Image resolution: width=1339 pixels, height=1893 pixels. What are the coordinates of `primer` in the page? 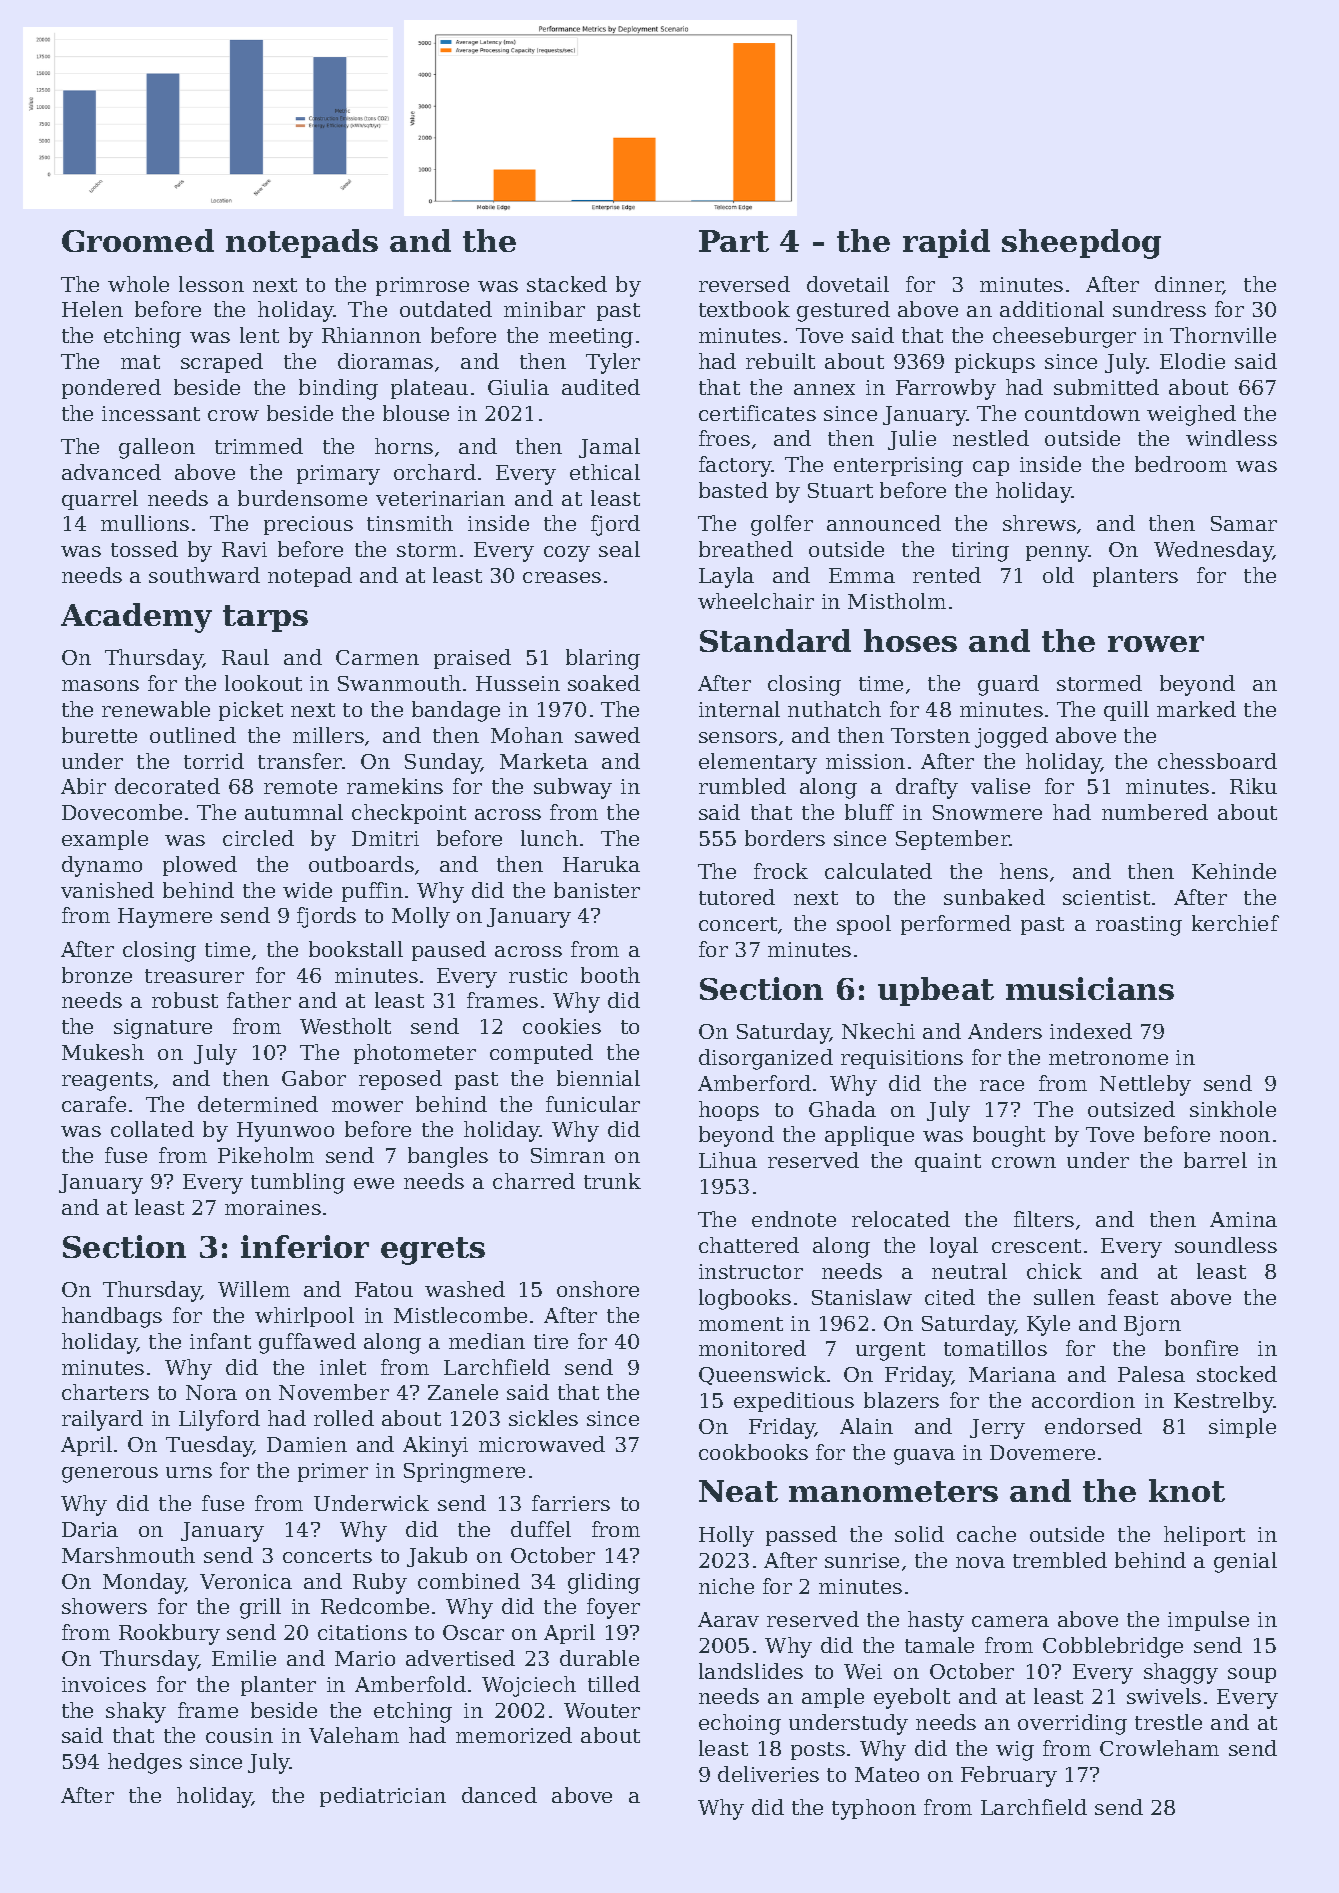 It's located at (333, 1472).
